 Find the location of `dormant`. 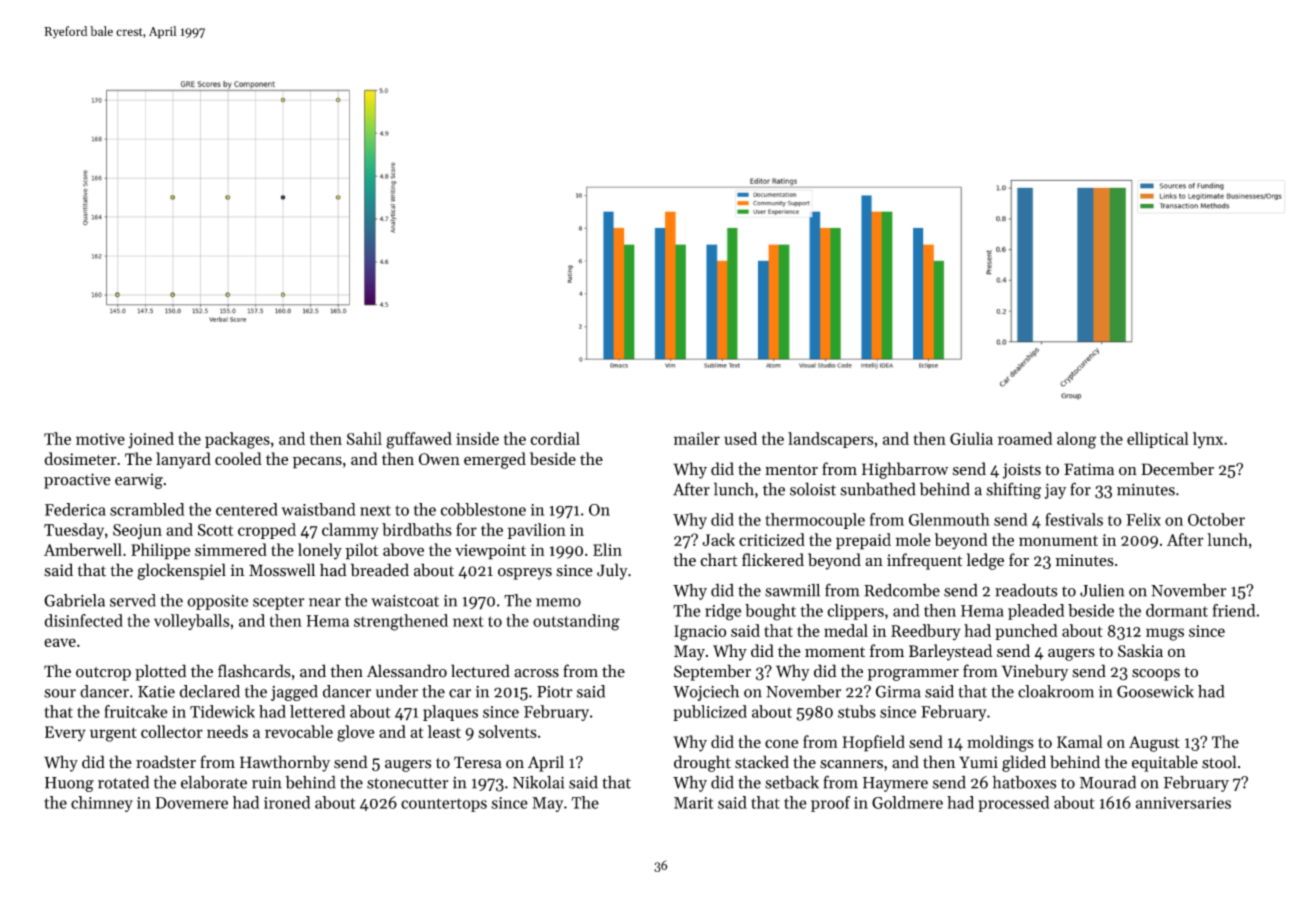

dormant is located at coordinates (1177, 610).
